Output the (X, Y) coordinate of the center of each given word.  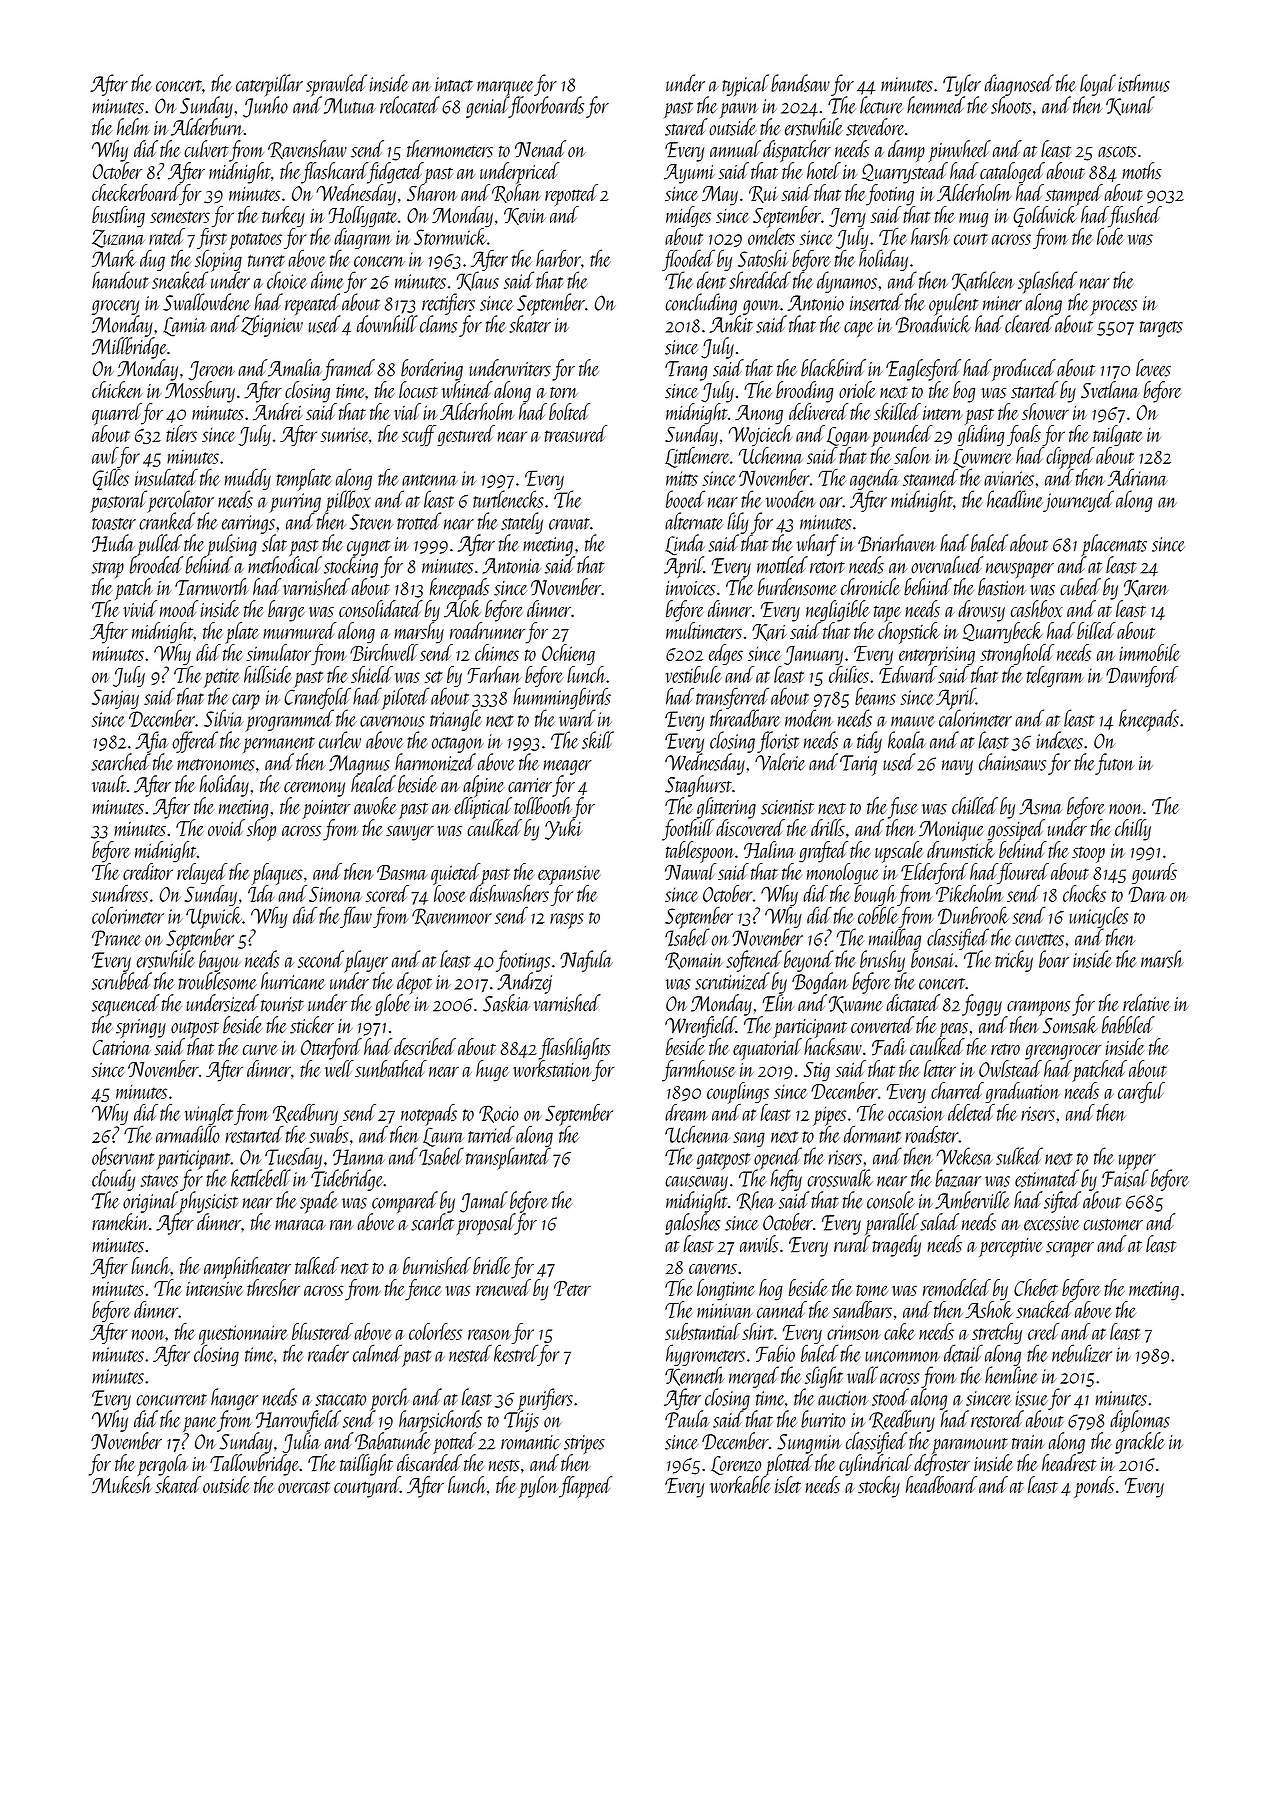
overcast (304, 1487)
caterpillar (269, 85)
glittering (726, 808)
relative (1146, 1003)
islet (788, 1485)
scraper (1070, 1249)
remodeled (957, 1287)
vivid (140, 608)
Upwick (214, 917)
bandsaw (800, 83)
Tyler (962, 85)
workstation (552, 1068)
